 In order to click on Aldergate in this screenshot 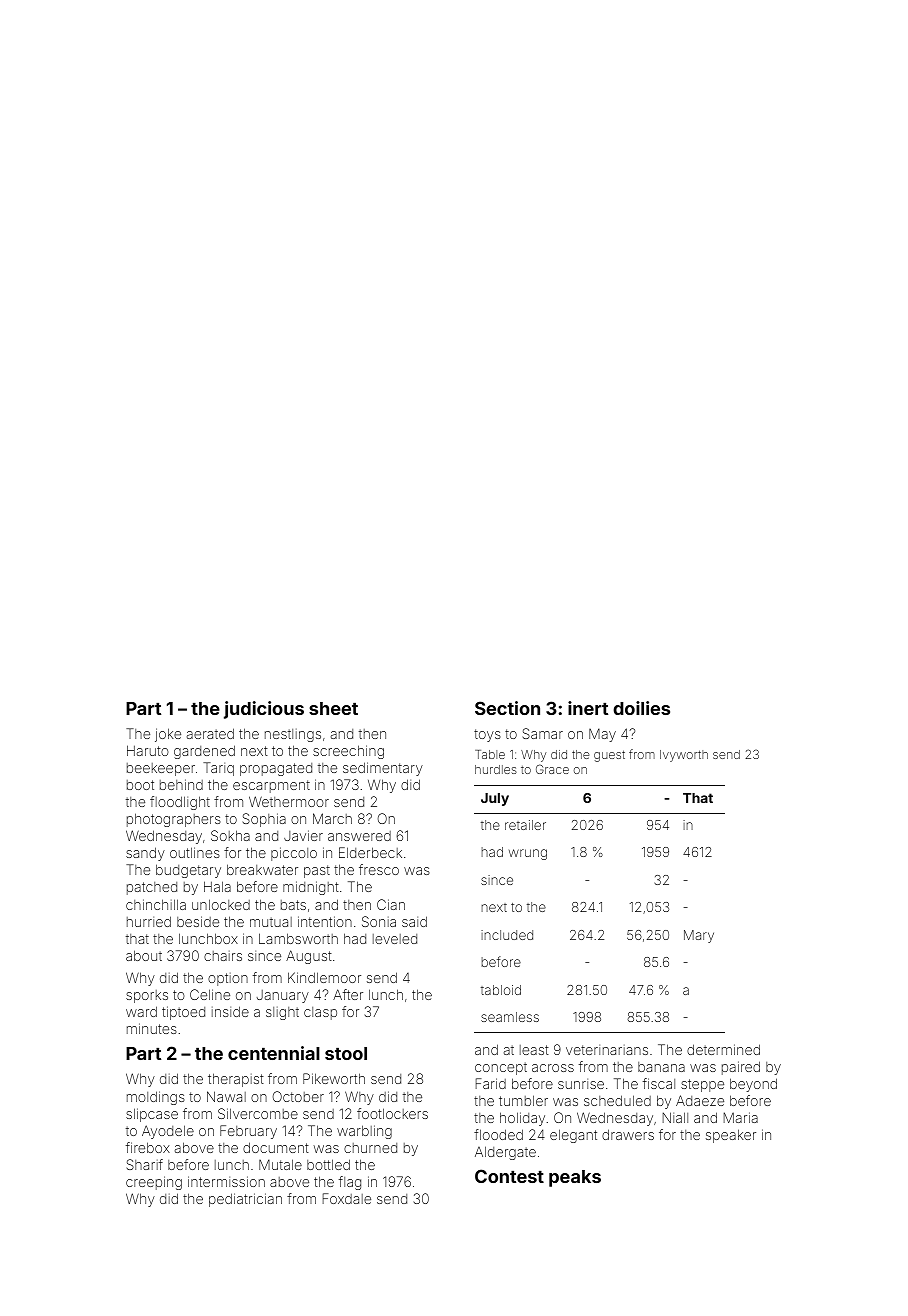, I will do `click(505, 1153)`.
